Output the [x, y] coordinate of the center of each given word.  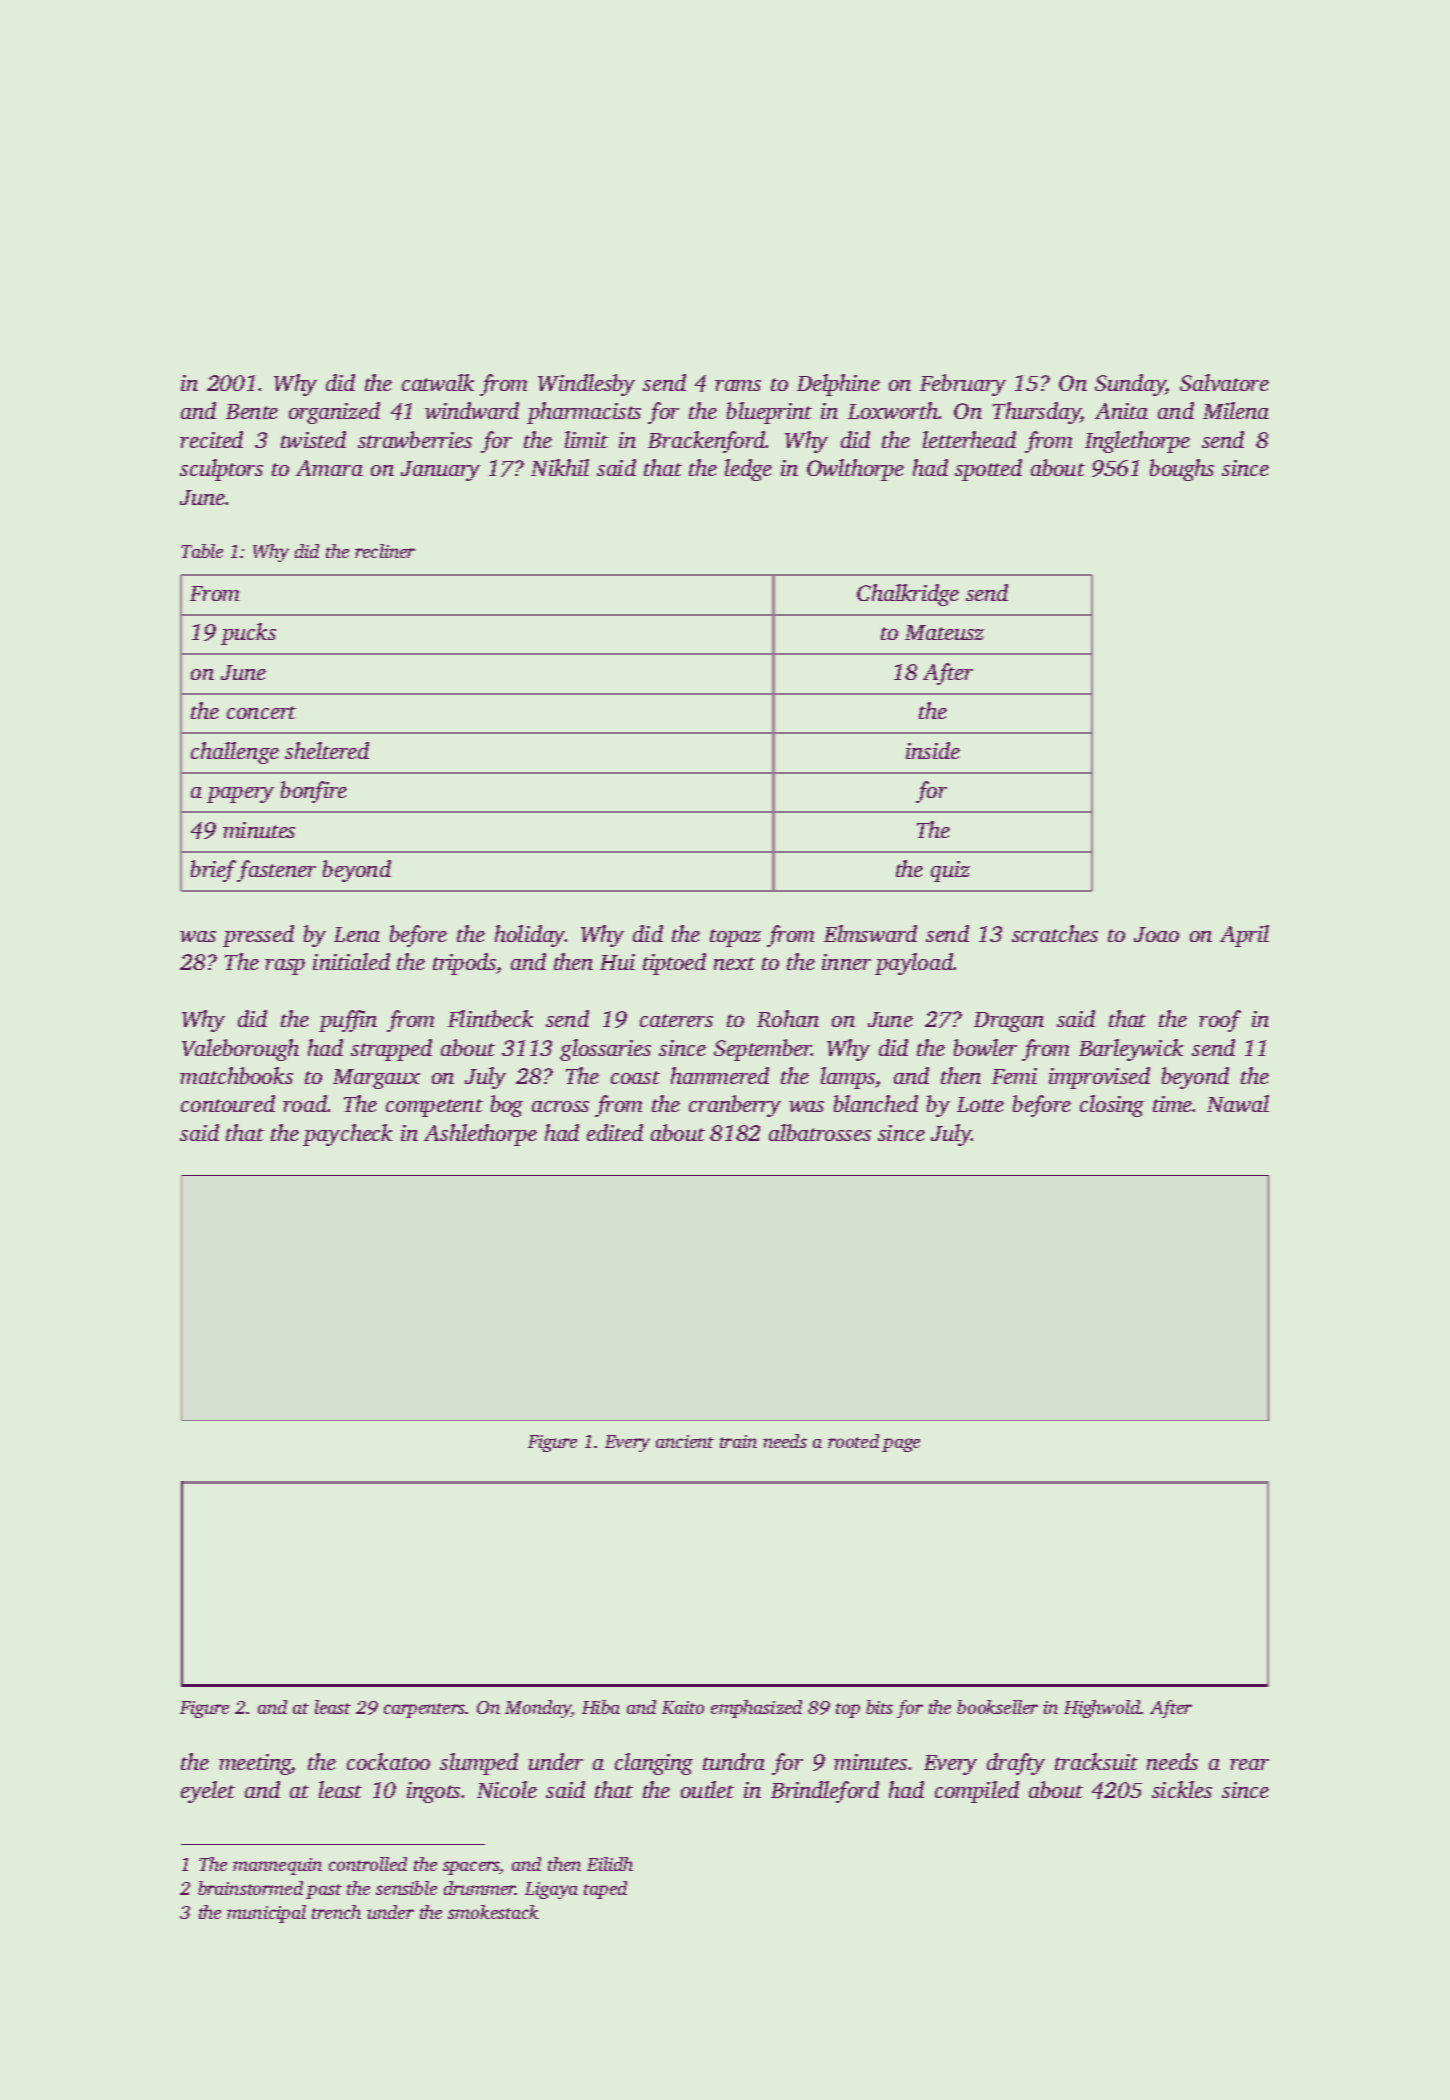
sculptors [221, 470]
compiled [977, 1792]
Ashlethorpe [480, 1135]
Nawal [1238, 1103]
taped [605, 1890]
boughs [1182, 470]
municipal [266, 1914]
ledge [748, 470]
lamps [848, 1078]
